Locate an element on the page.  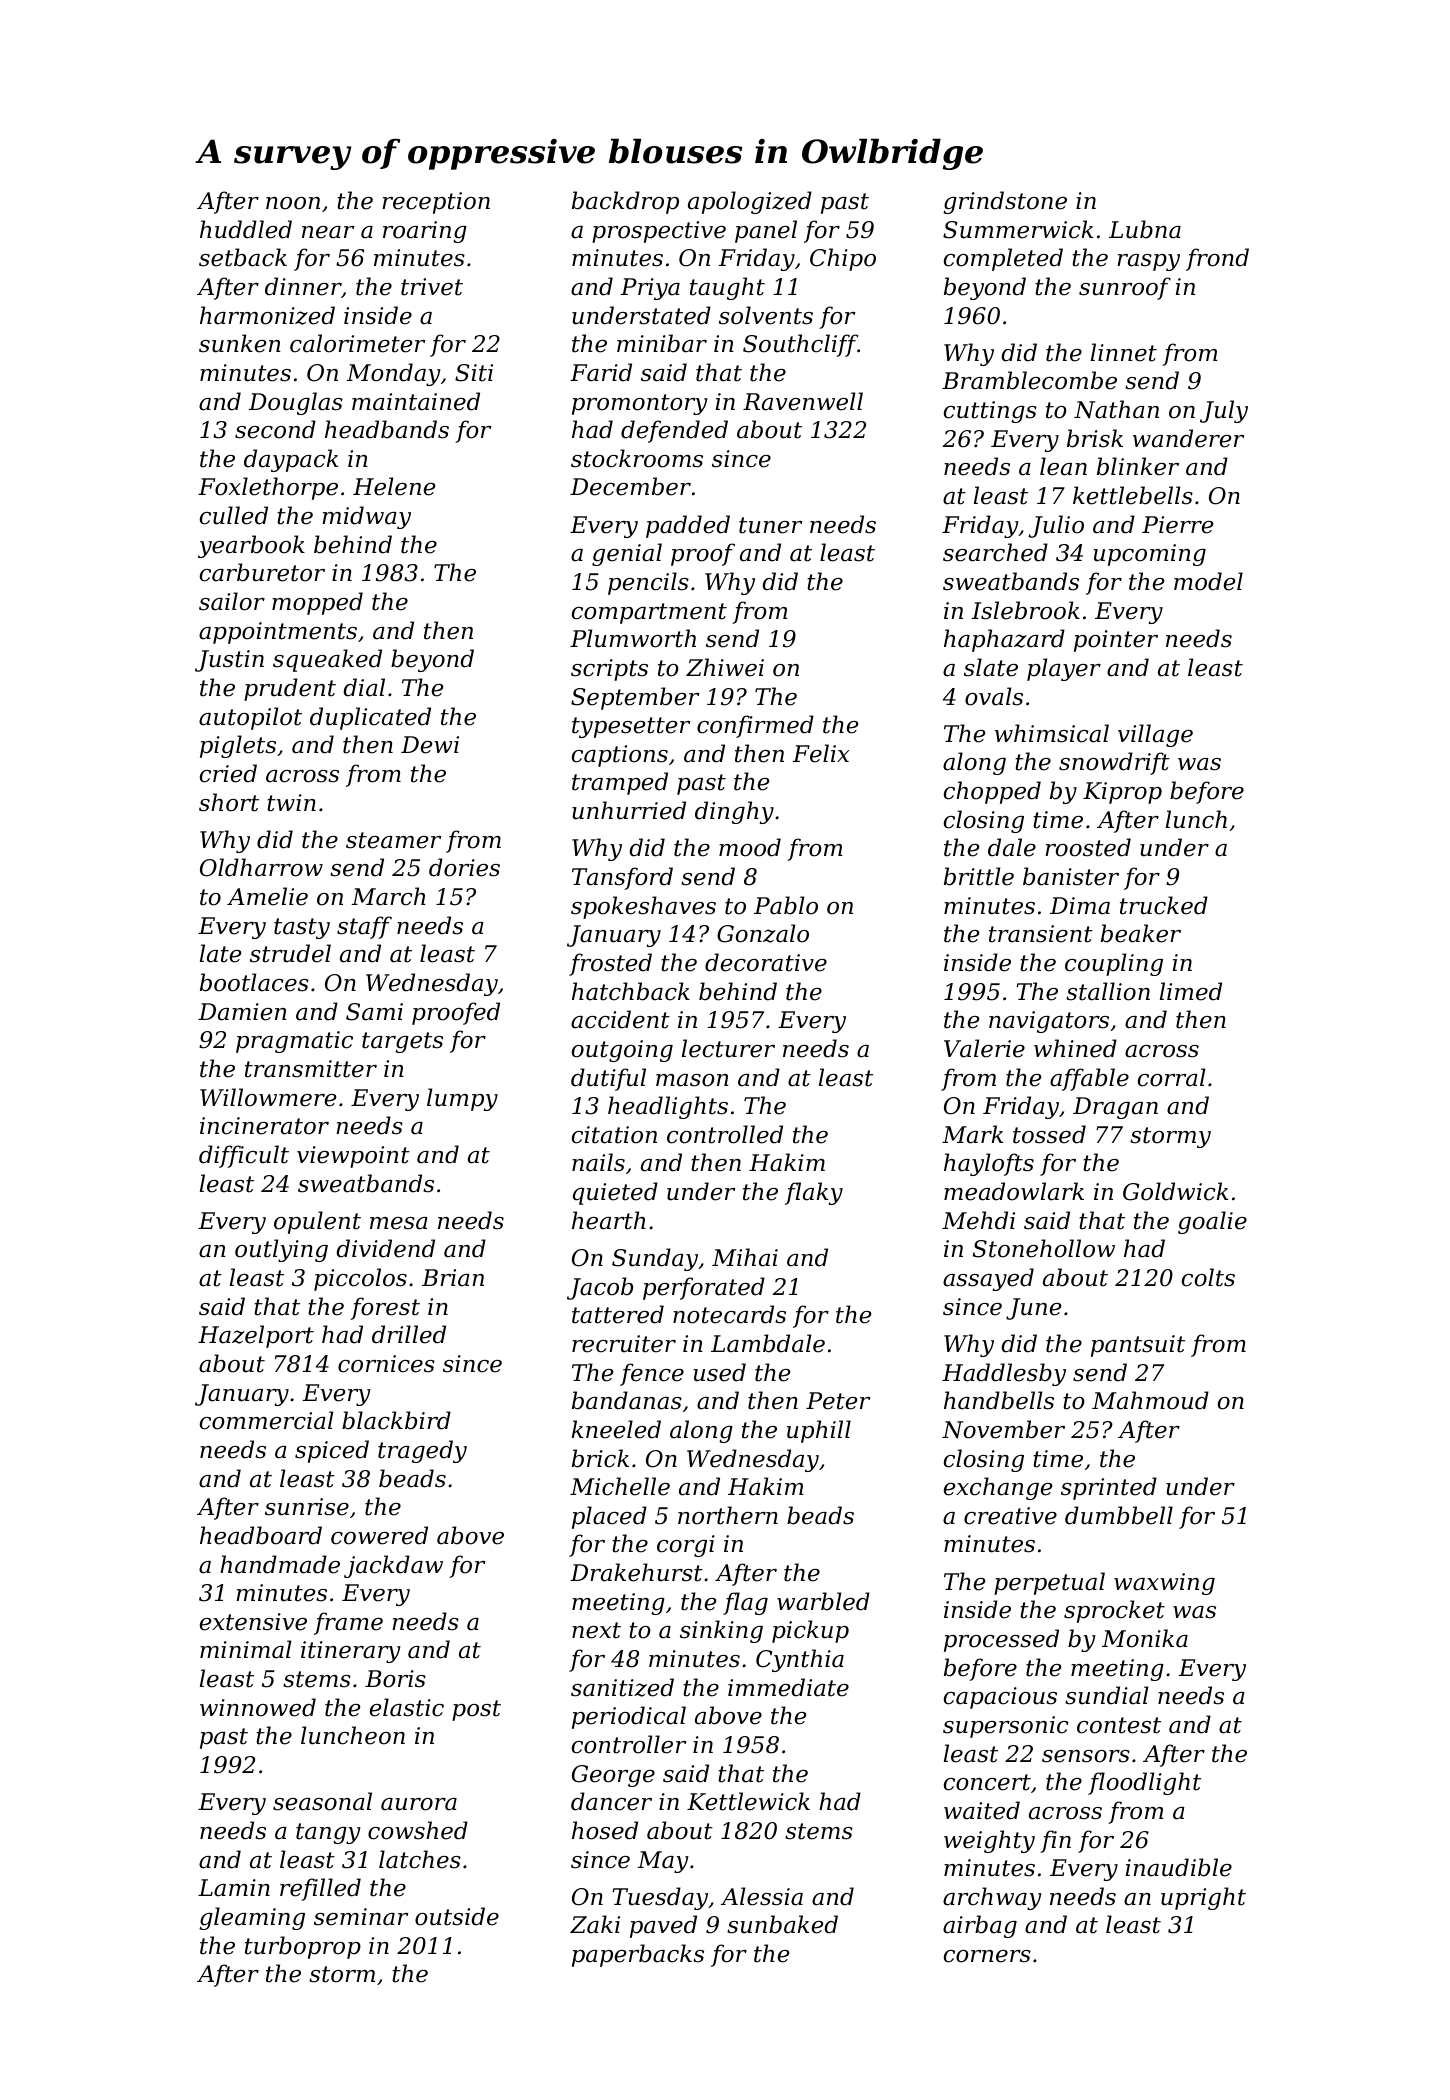
jackdaw is located at coordinates (393, 1566).
